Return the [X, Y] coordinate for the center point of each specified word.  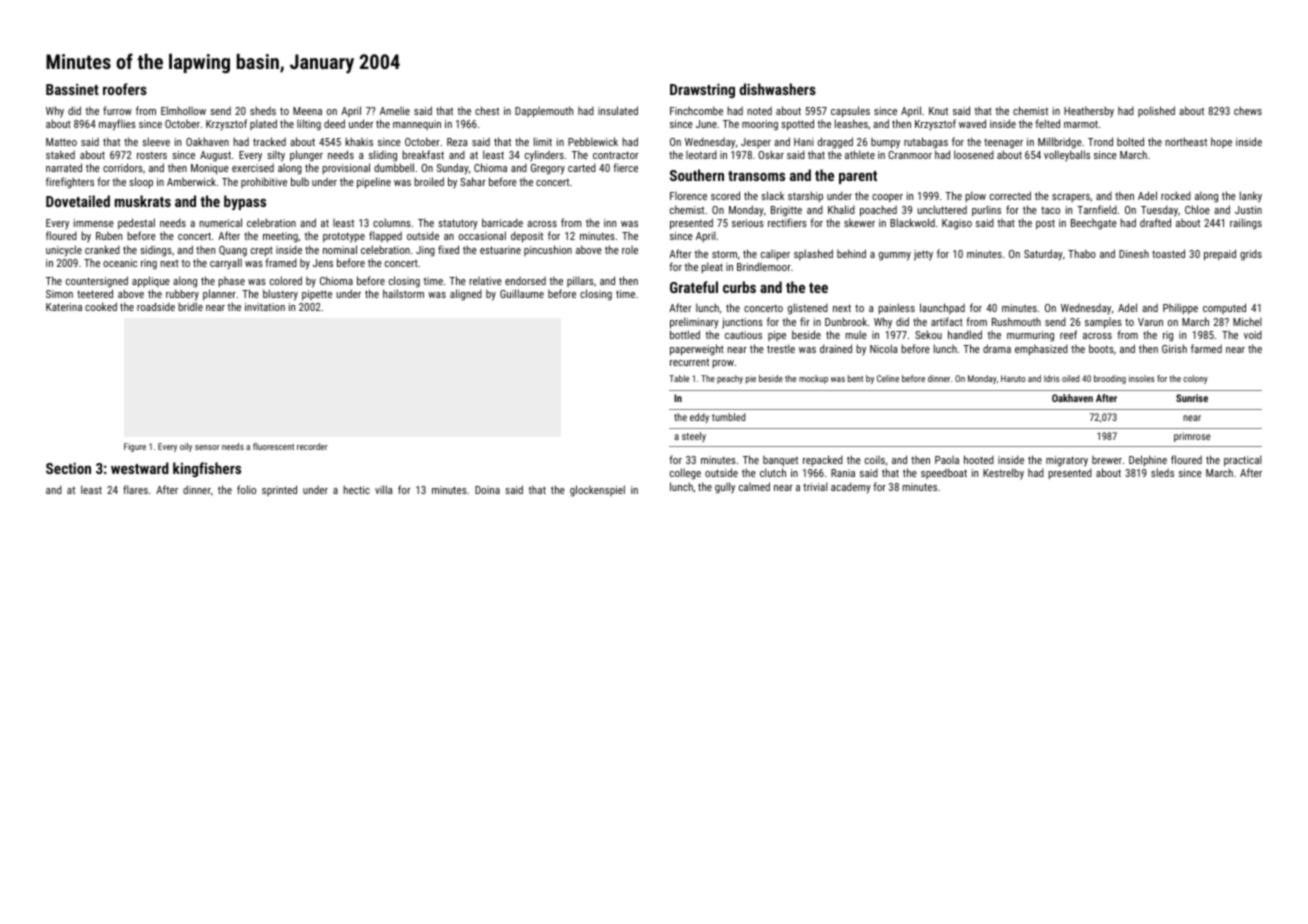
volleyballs [1067, 156]
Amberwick [191, 181]
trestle [781, 348]
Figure [135, 447]
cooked [101, 306]
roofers [125, 89]
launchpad [942, 308]
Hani [804, 142]
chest [487, 110]
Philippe [1180, 309]
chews [1248, 110]
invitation [265, 307]
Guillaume [522, 293]
